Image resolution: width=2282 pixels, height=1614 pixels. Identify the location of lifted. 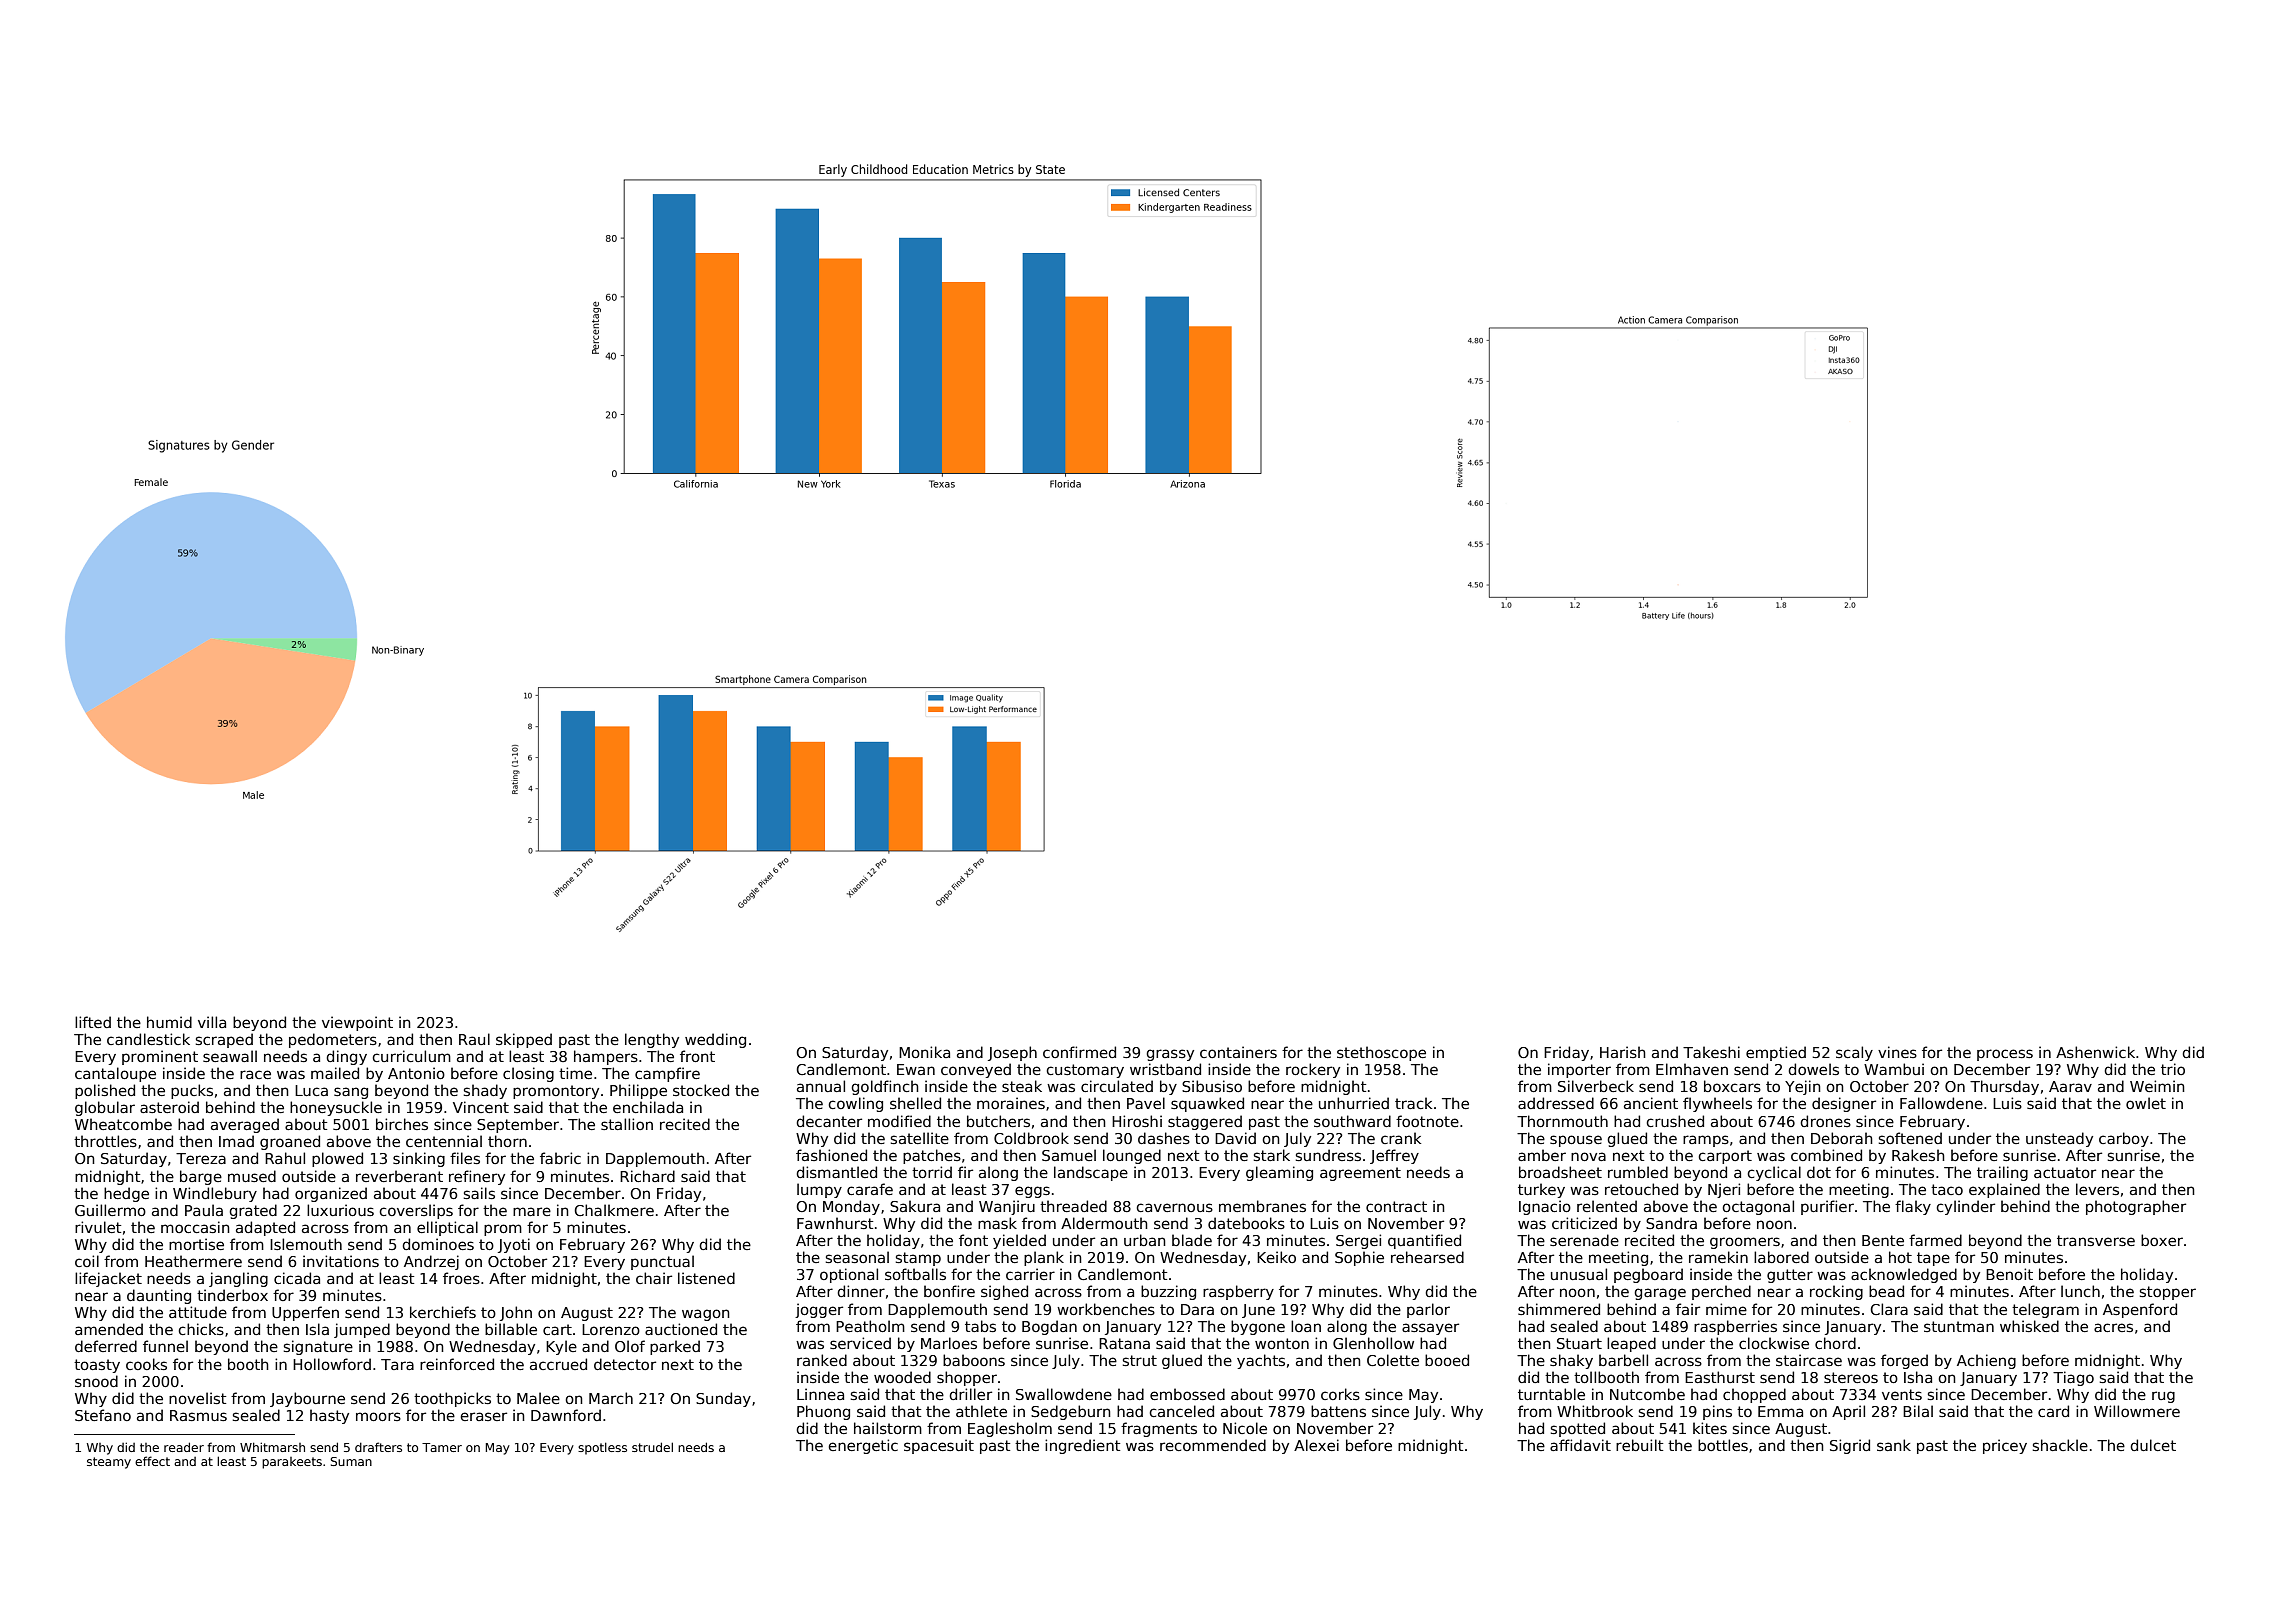
(93, 1022).
